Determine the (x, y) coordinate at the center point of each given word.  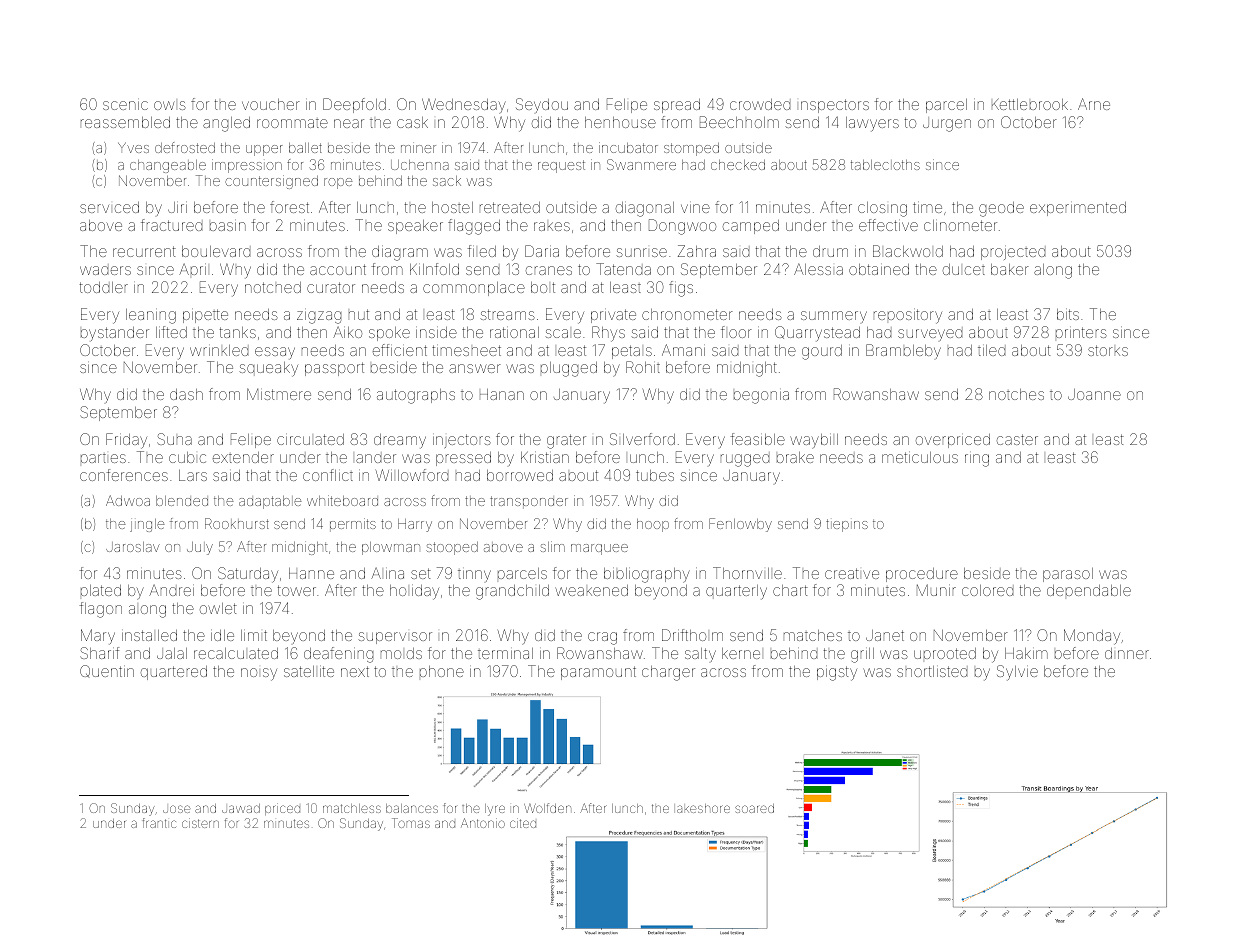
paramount (598, 673)
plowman (391, 548)
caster (1017, 439)
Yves (133, 147)
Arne (1094, 104)
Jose (176, 809)
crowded (760, 104)
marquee (599, 549)
